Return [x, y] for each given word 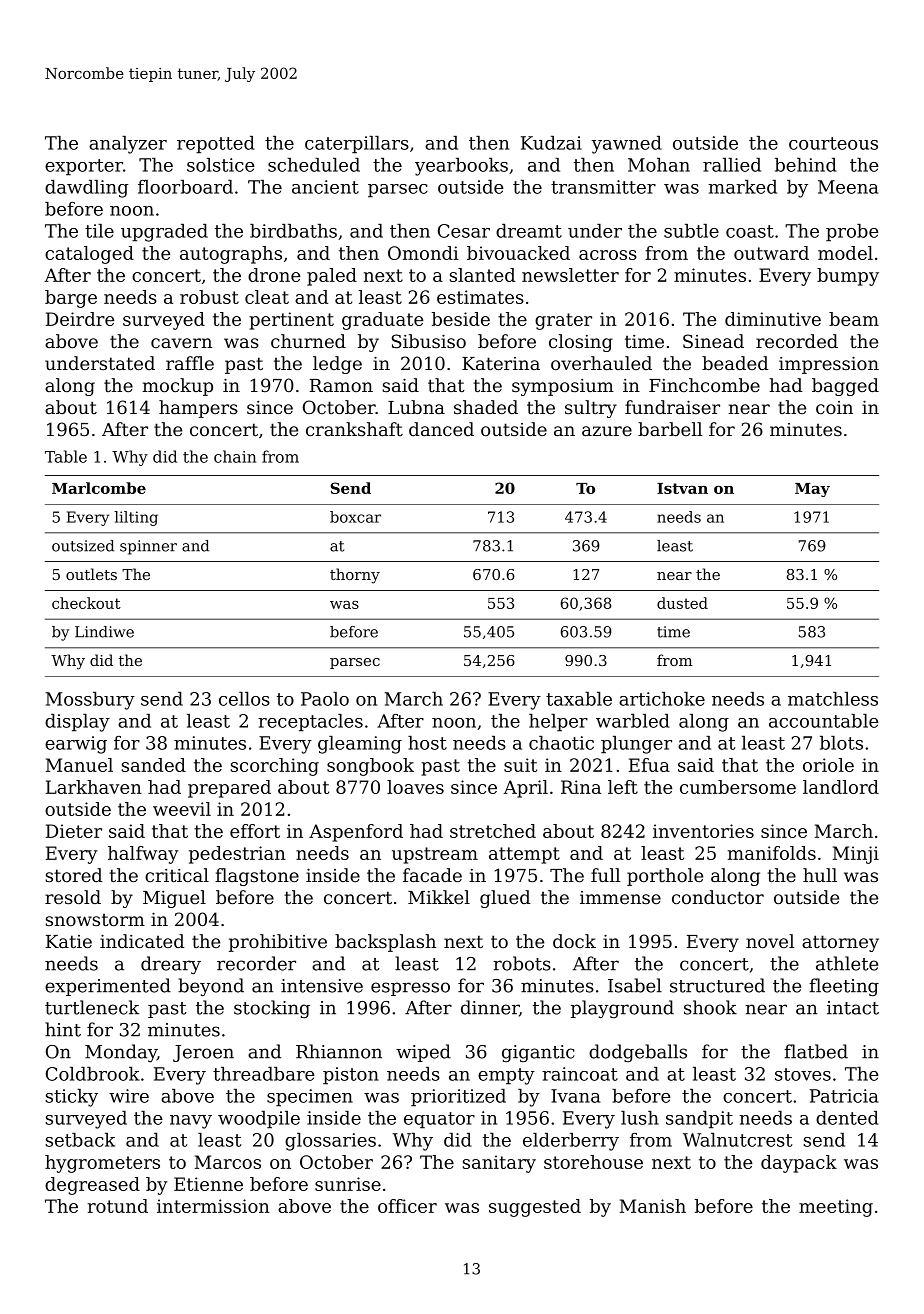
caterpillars [357, 145]
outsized [83, 546]
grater [563, 321]
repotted [216, 145]
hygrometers [102, 1164]
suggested [535, 1208]
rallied [732, 165]
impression [829, 365]
